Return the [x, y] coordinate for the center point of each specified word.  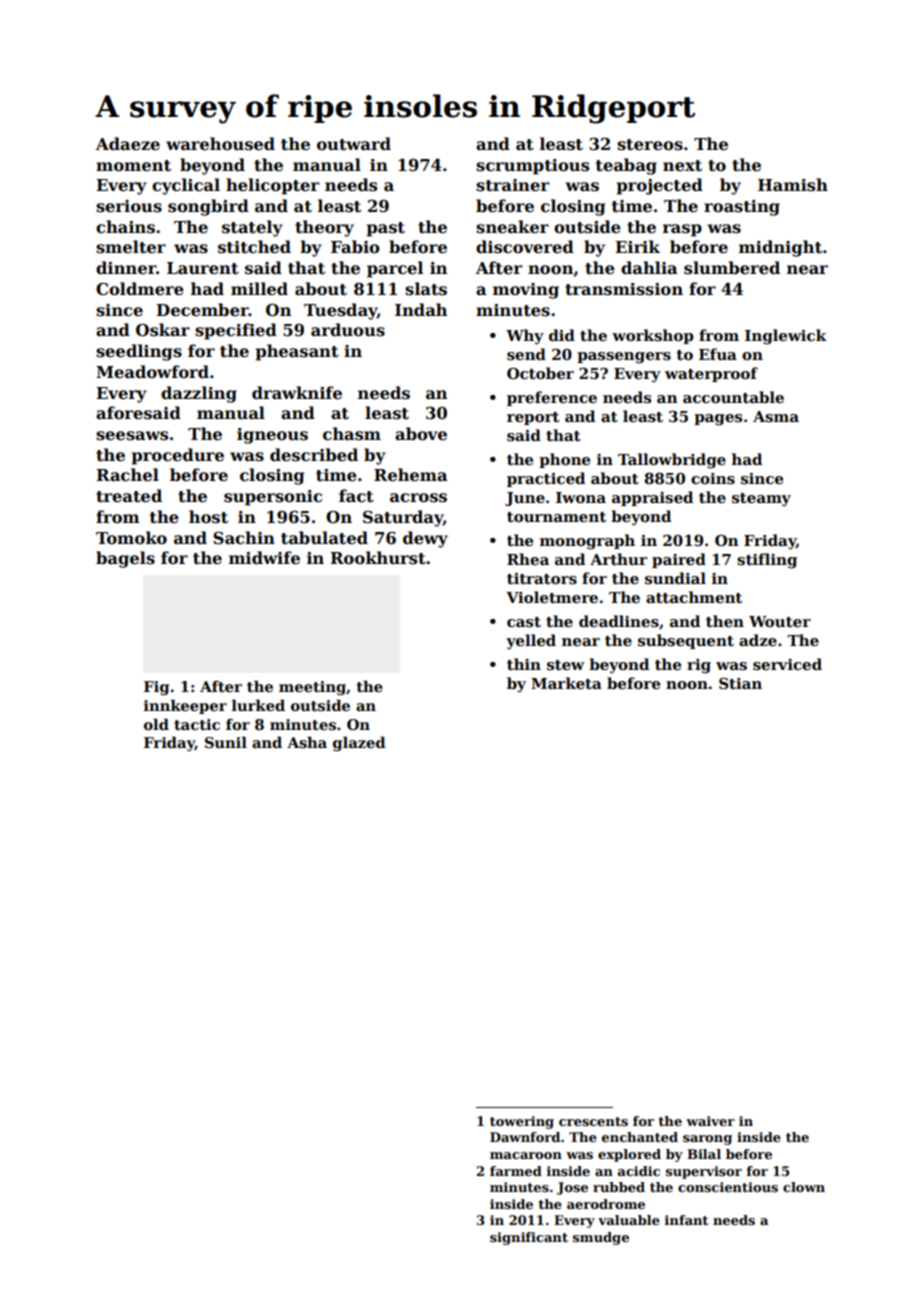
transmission [624, 289]
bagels [125, 559]
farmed [516, 1171]
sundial [675, 578]
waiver [710, 1121]
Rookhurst [378, 558]
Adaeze [128, 144]
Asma [776, 416]
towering [522, 1122]
